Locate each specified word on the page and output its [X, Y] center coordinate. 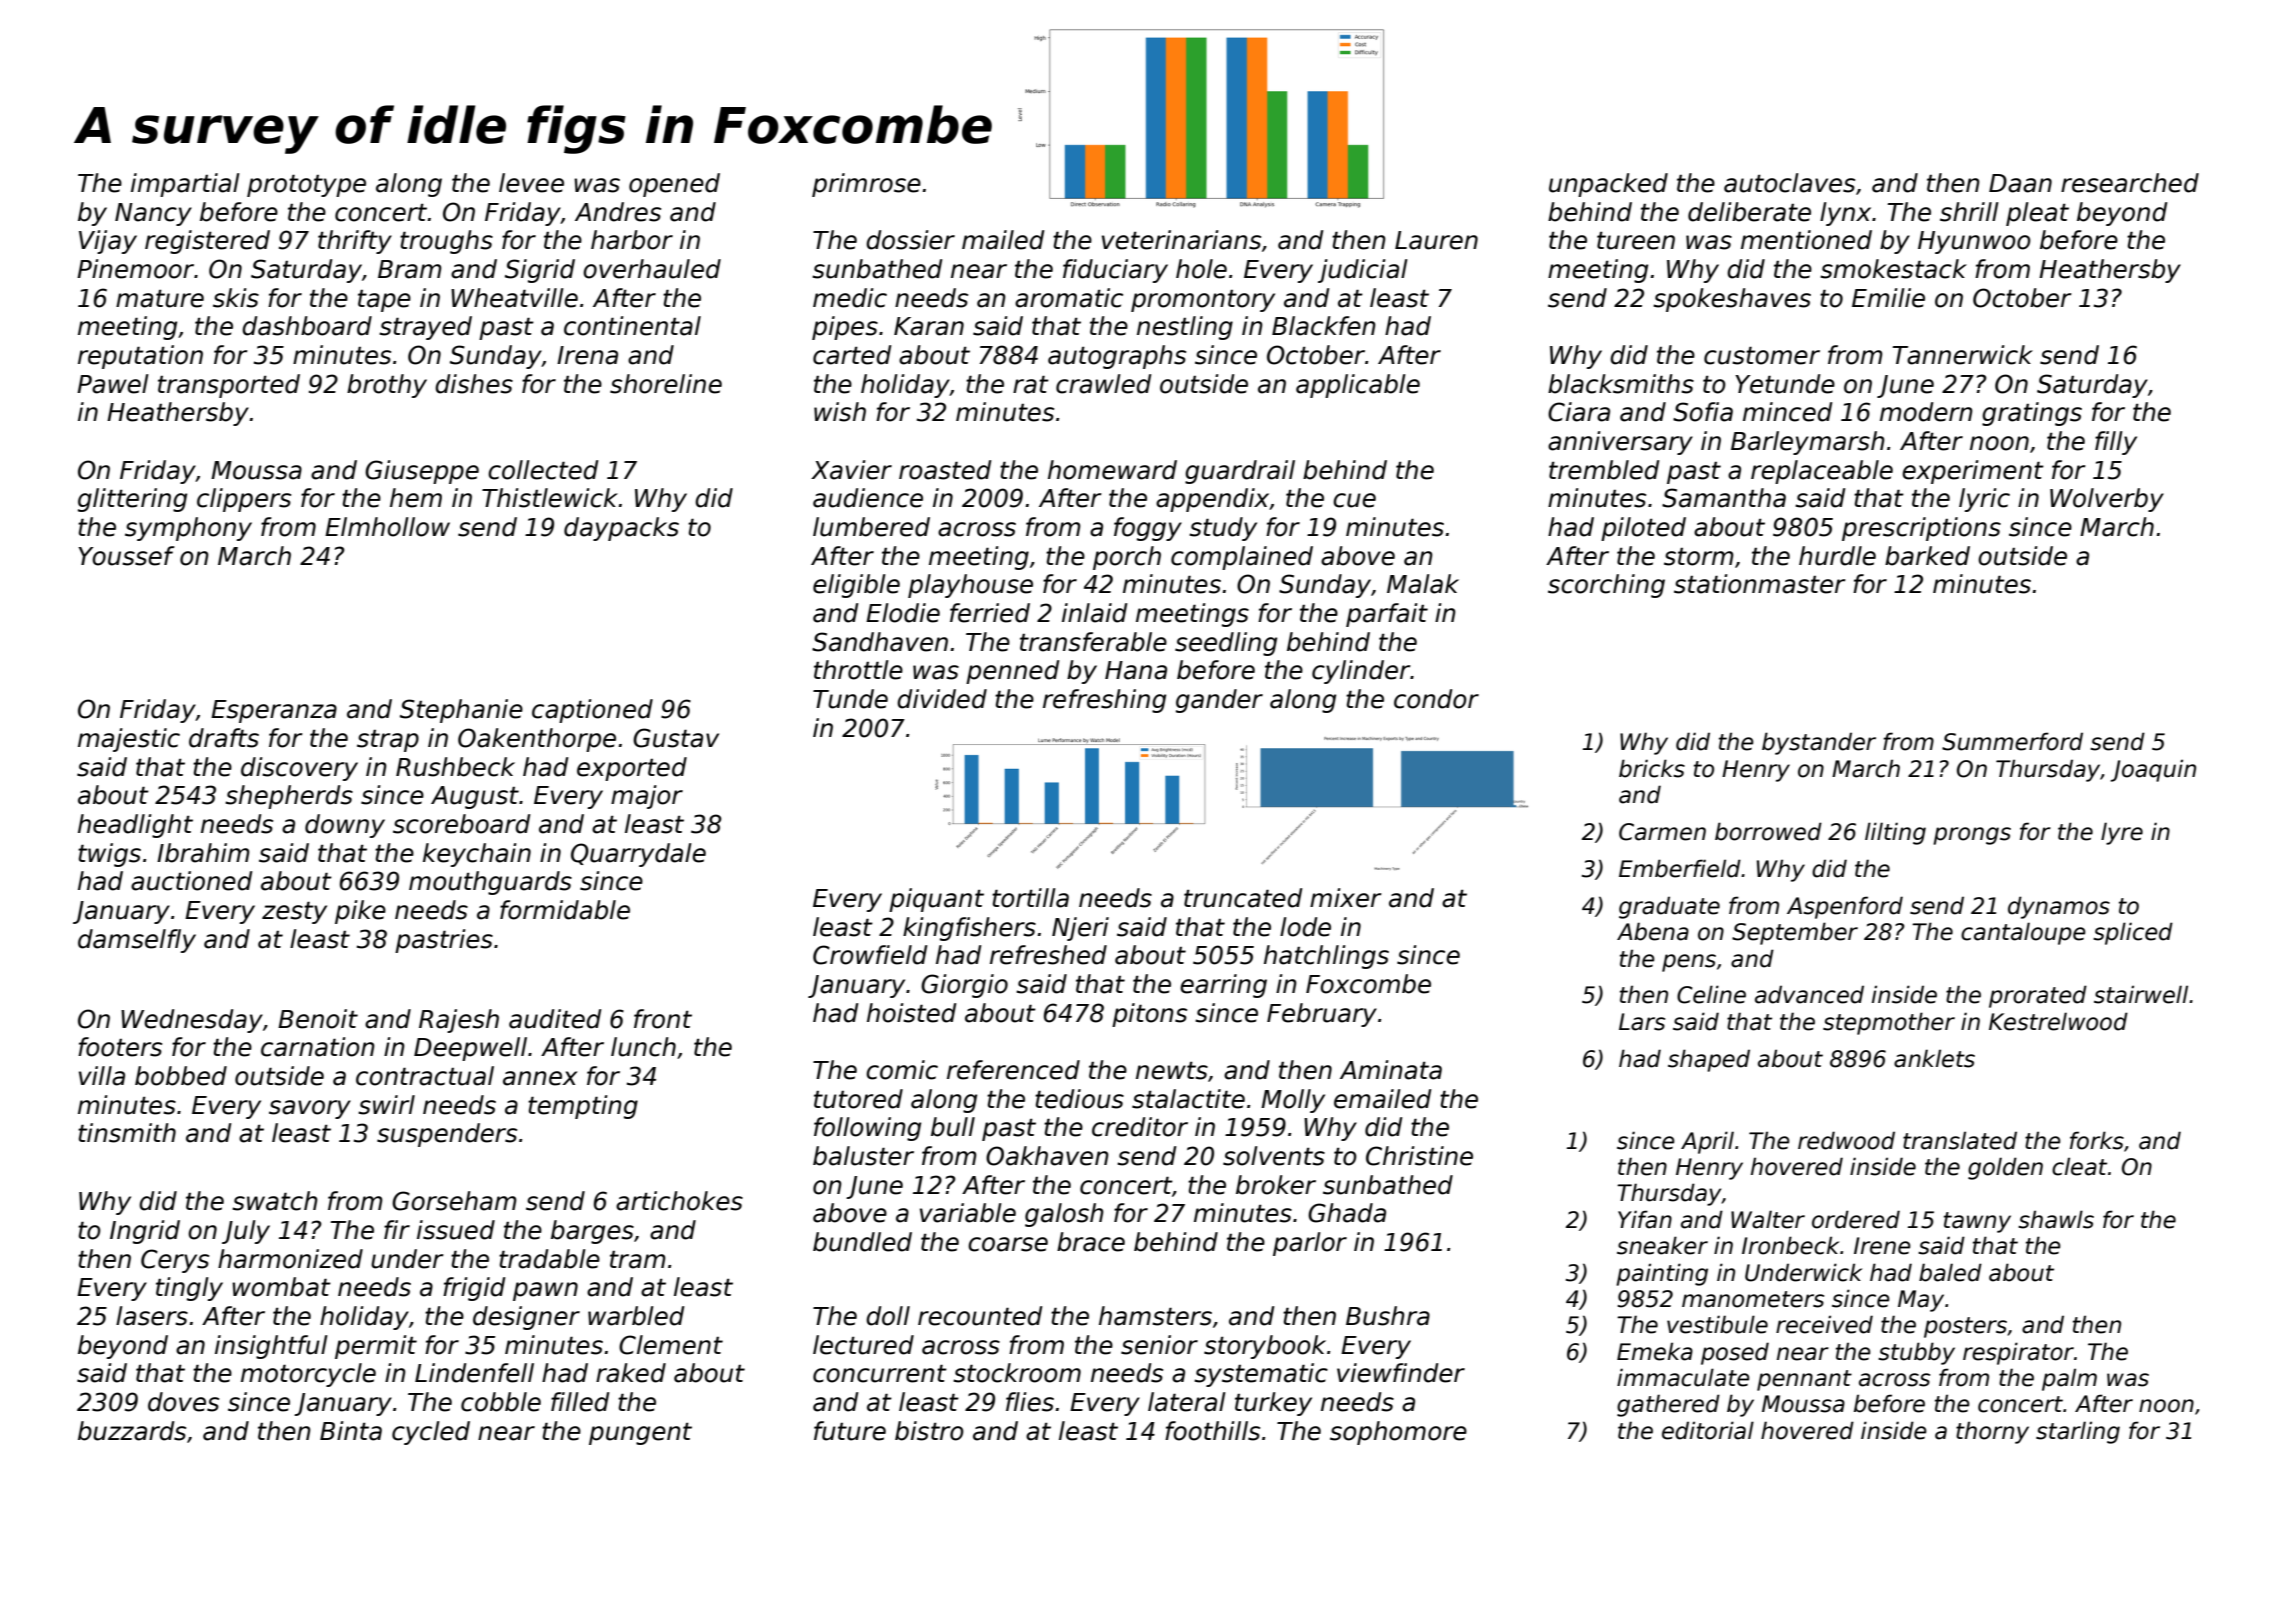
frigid [474, 1289]
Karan [929, 326]
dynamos [2059, 907]
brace [1091, 1242]
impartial [185, 185]
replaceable [1822, 472]
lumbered [871, 527]
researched [2130, 183]
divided [942, 699]
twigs [109, 855]
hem [416, 498]
